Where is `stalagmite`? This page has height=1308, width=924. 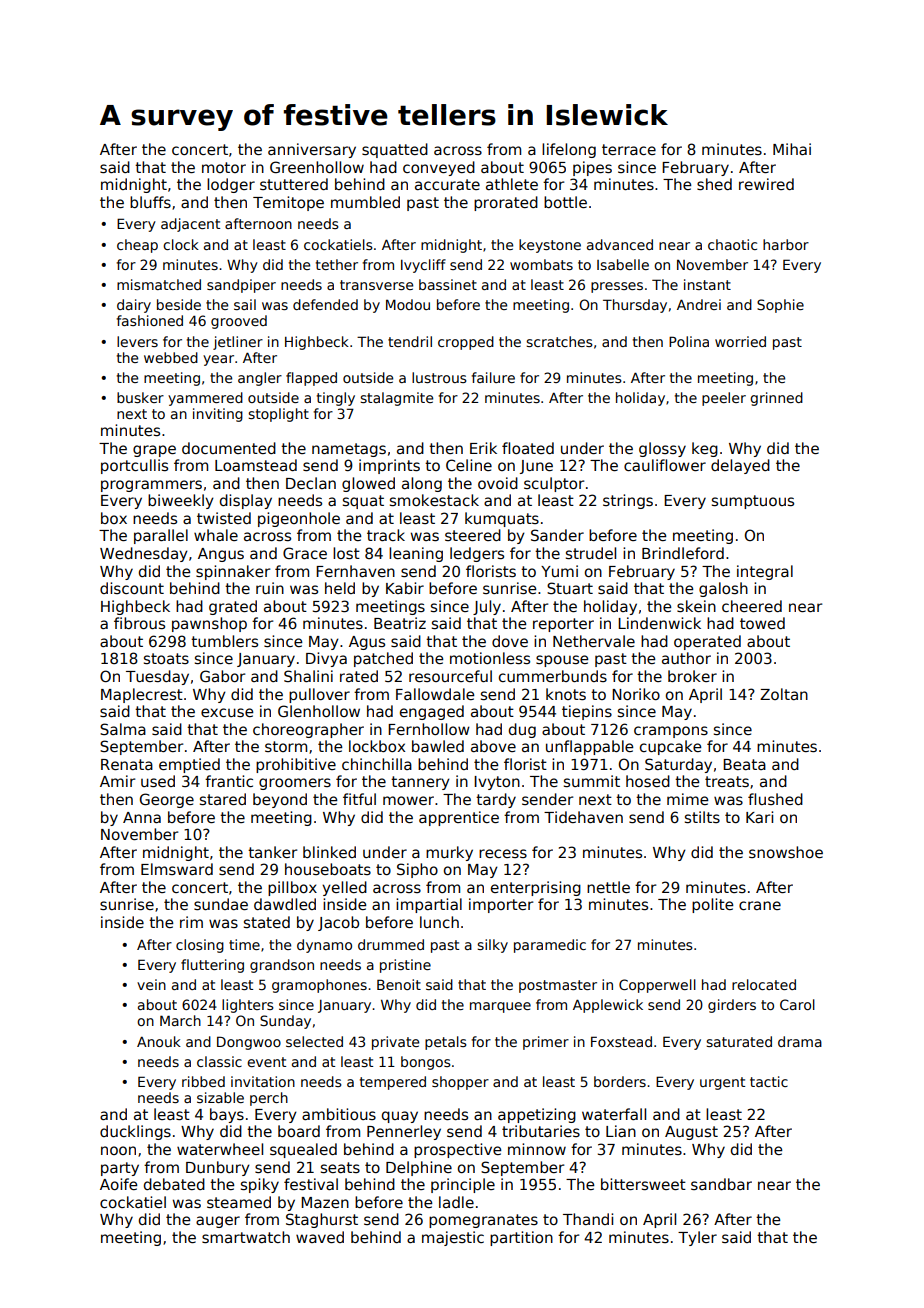
stalagmite is located at coordinates (396, 399).
